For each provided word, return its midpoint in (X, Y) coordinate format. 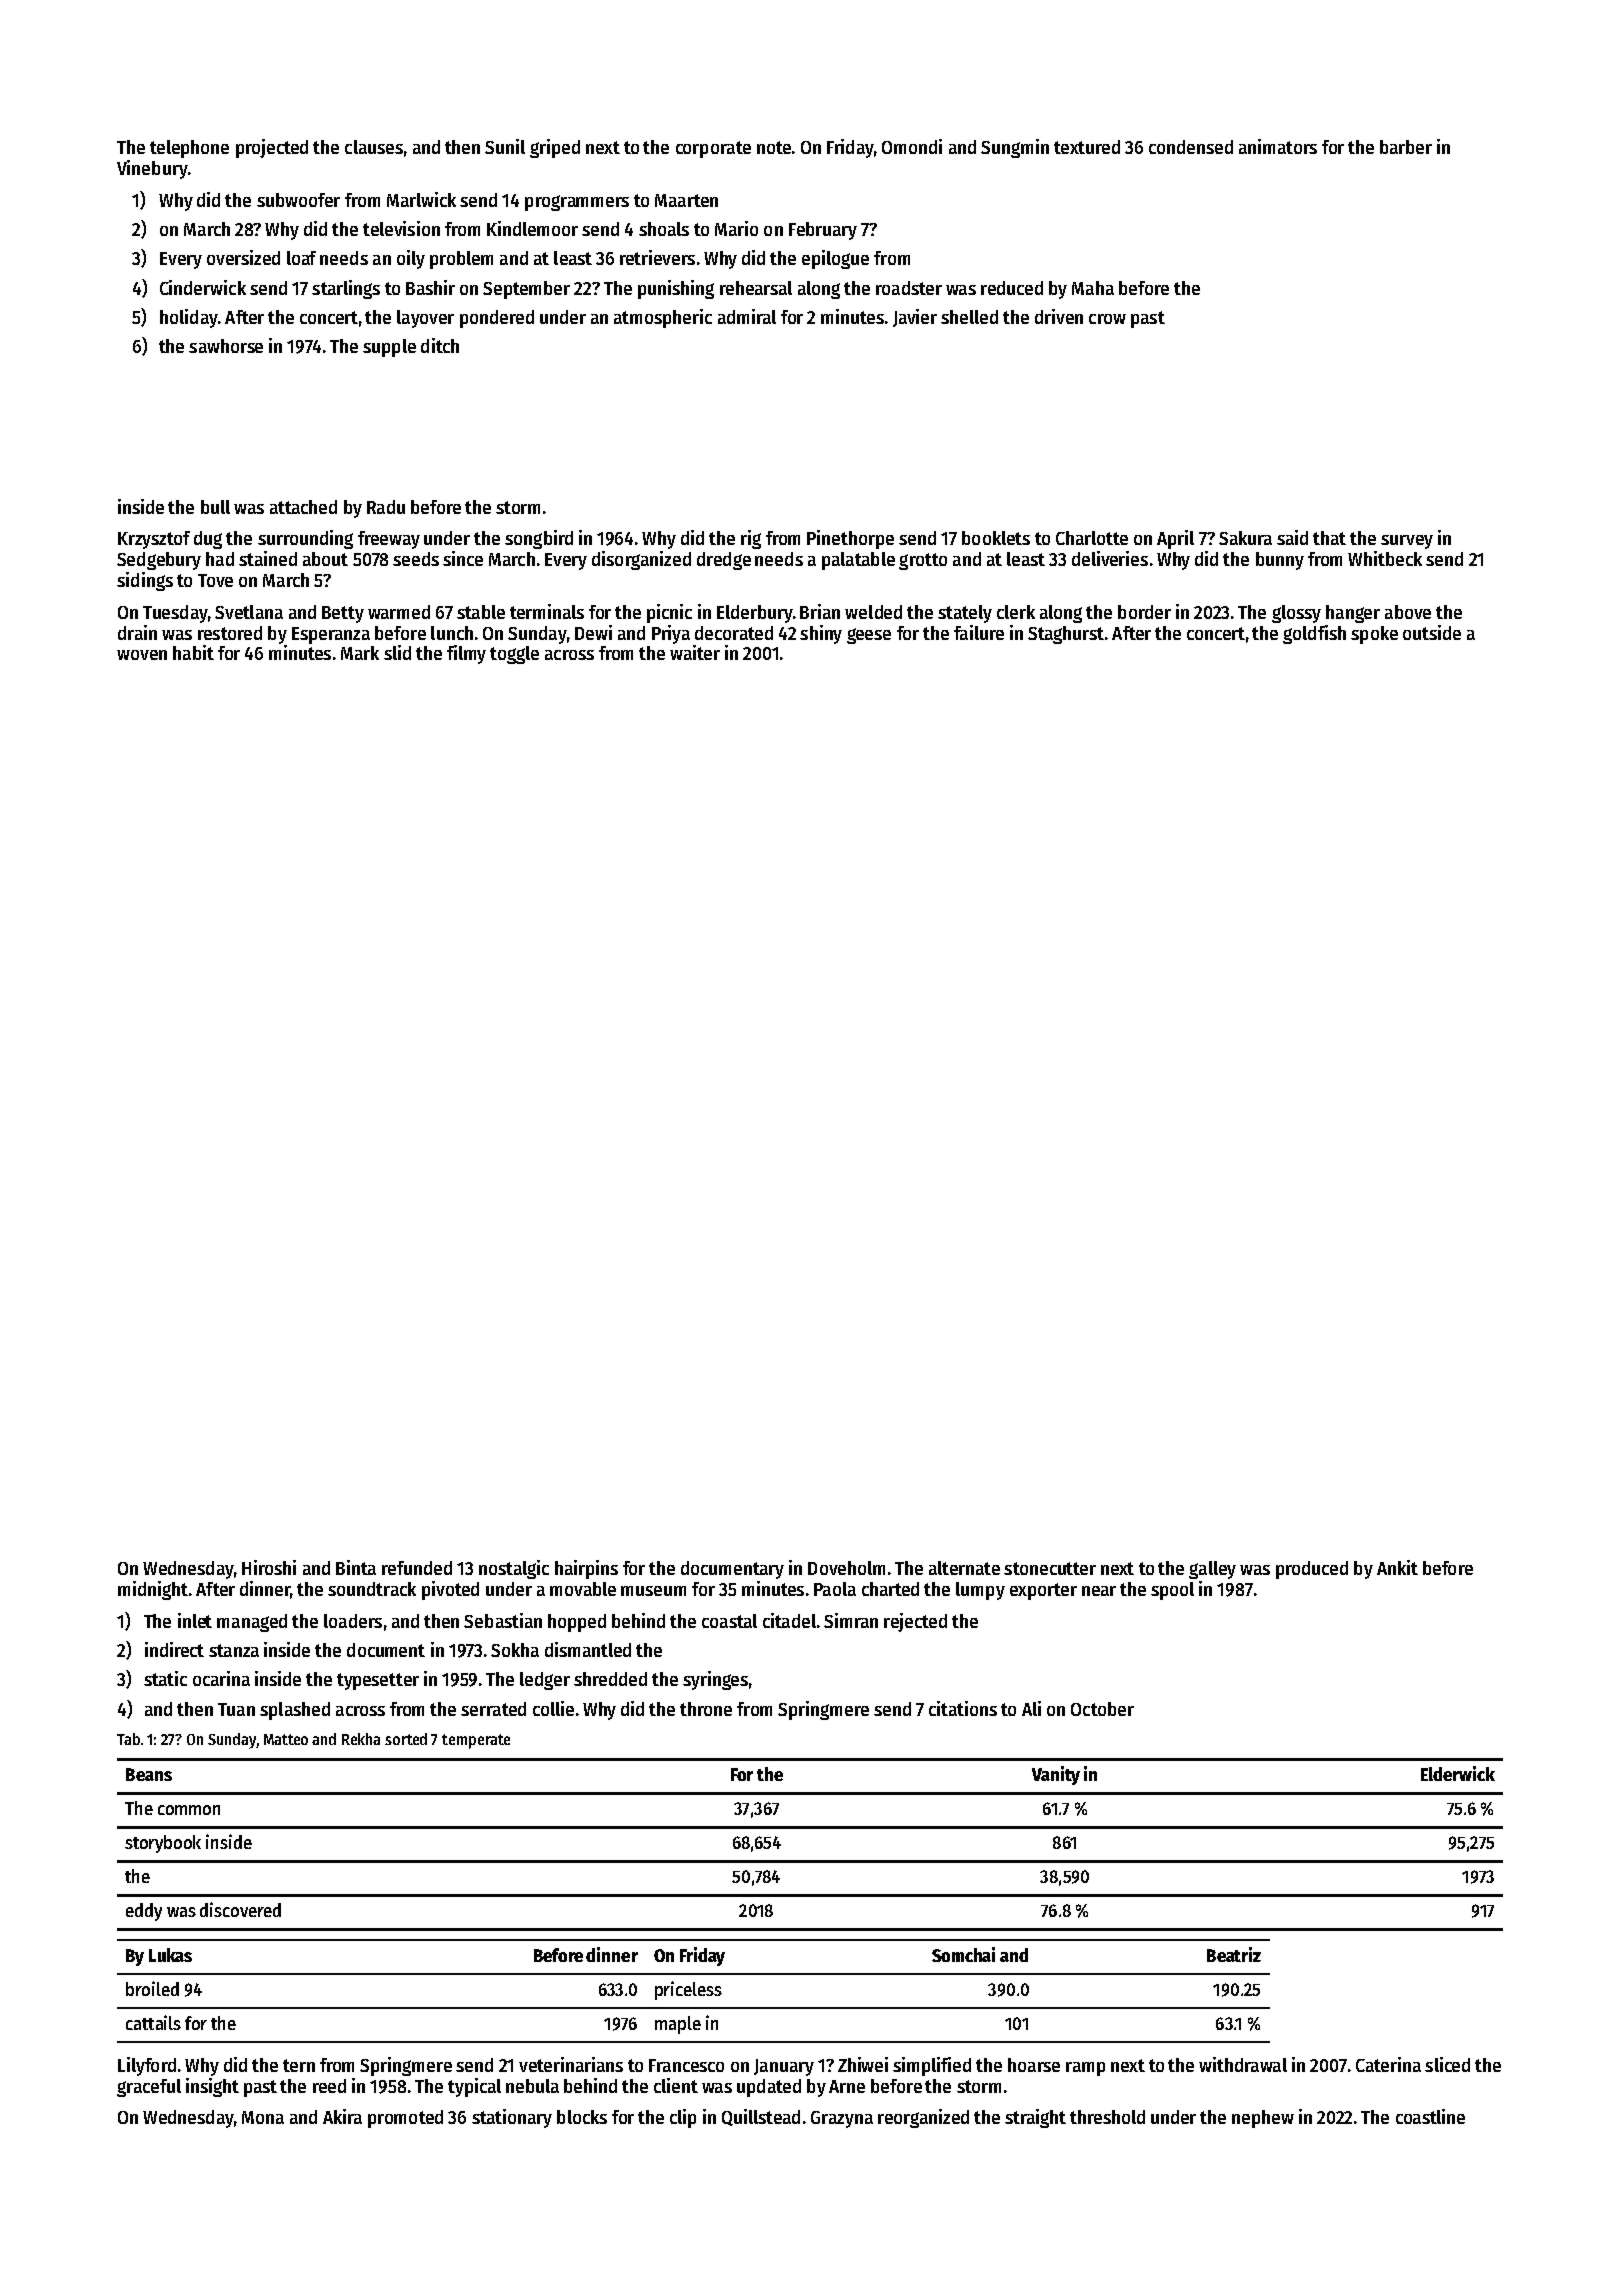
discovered (240, 1909)
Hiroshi (269, 1567)
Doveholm (846, 1568)
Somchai (963, 1954)
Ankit (1397, 1567)
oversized (243, 257)
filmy (466, 654)
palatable (858, 561)
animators (1278, 146)
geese (869, 636)
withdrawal (1243, 2064)
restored (230, 633)
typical (474, 2087)
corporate (713, 149)
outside (1432, 632)
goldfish (1314, 634)
